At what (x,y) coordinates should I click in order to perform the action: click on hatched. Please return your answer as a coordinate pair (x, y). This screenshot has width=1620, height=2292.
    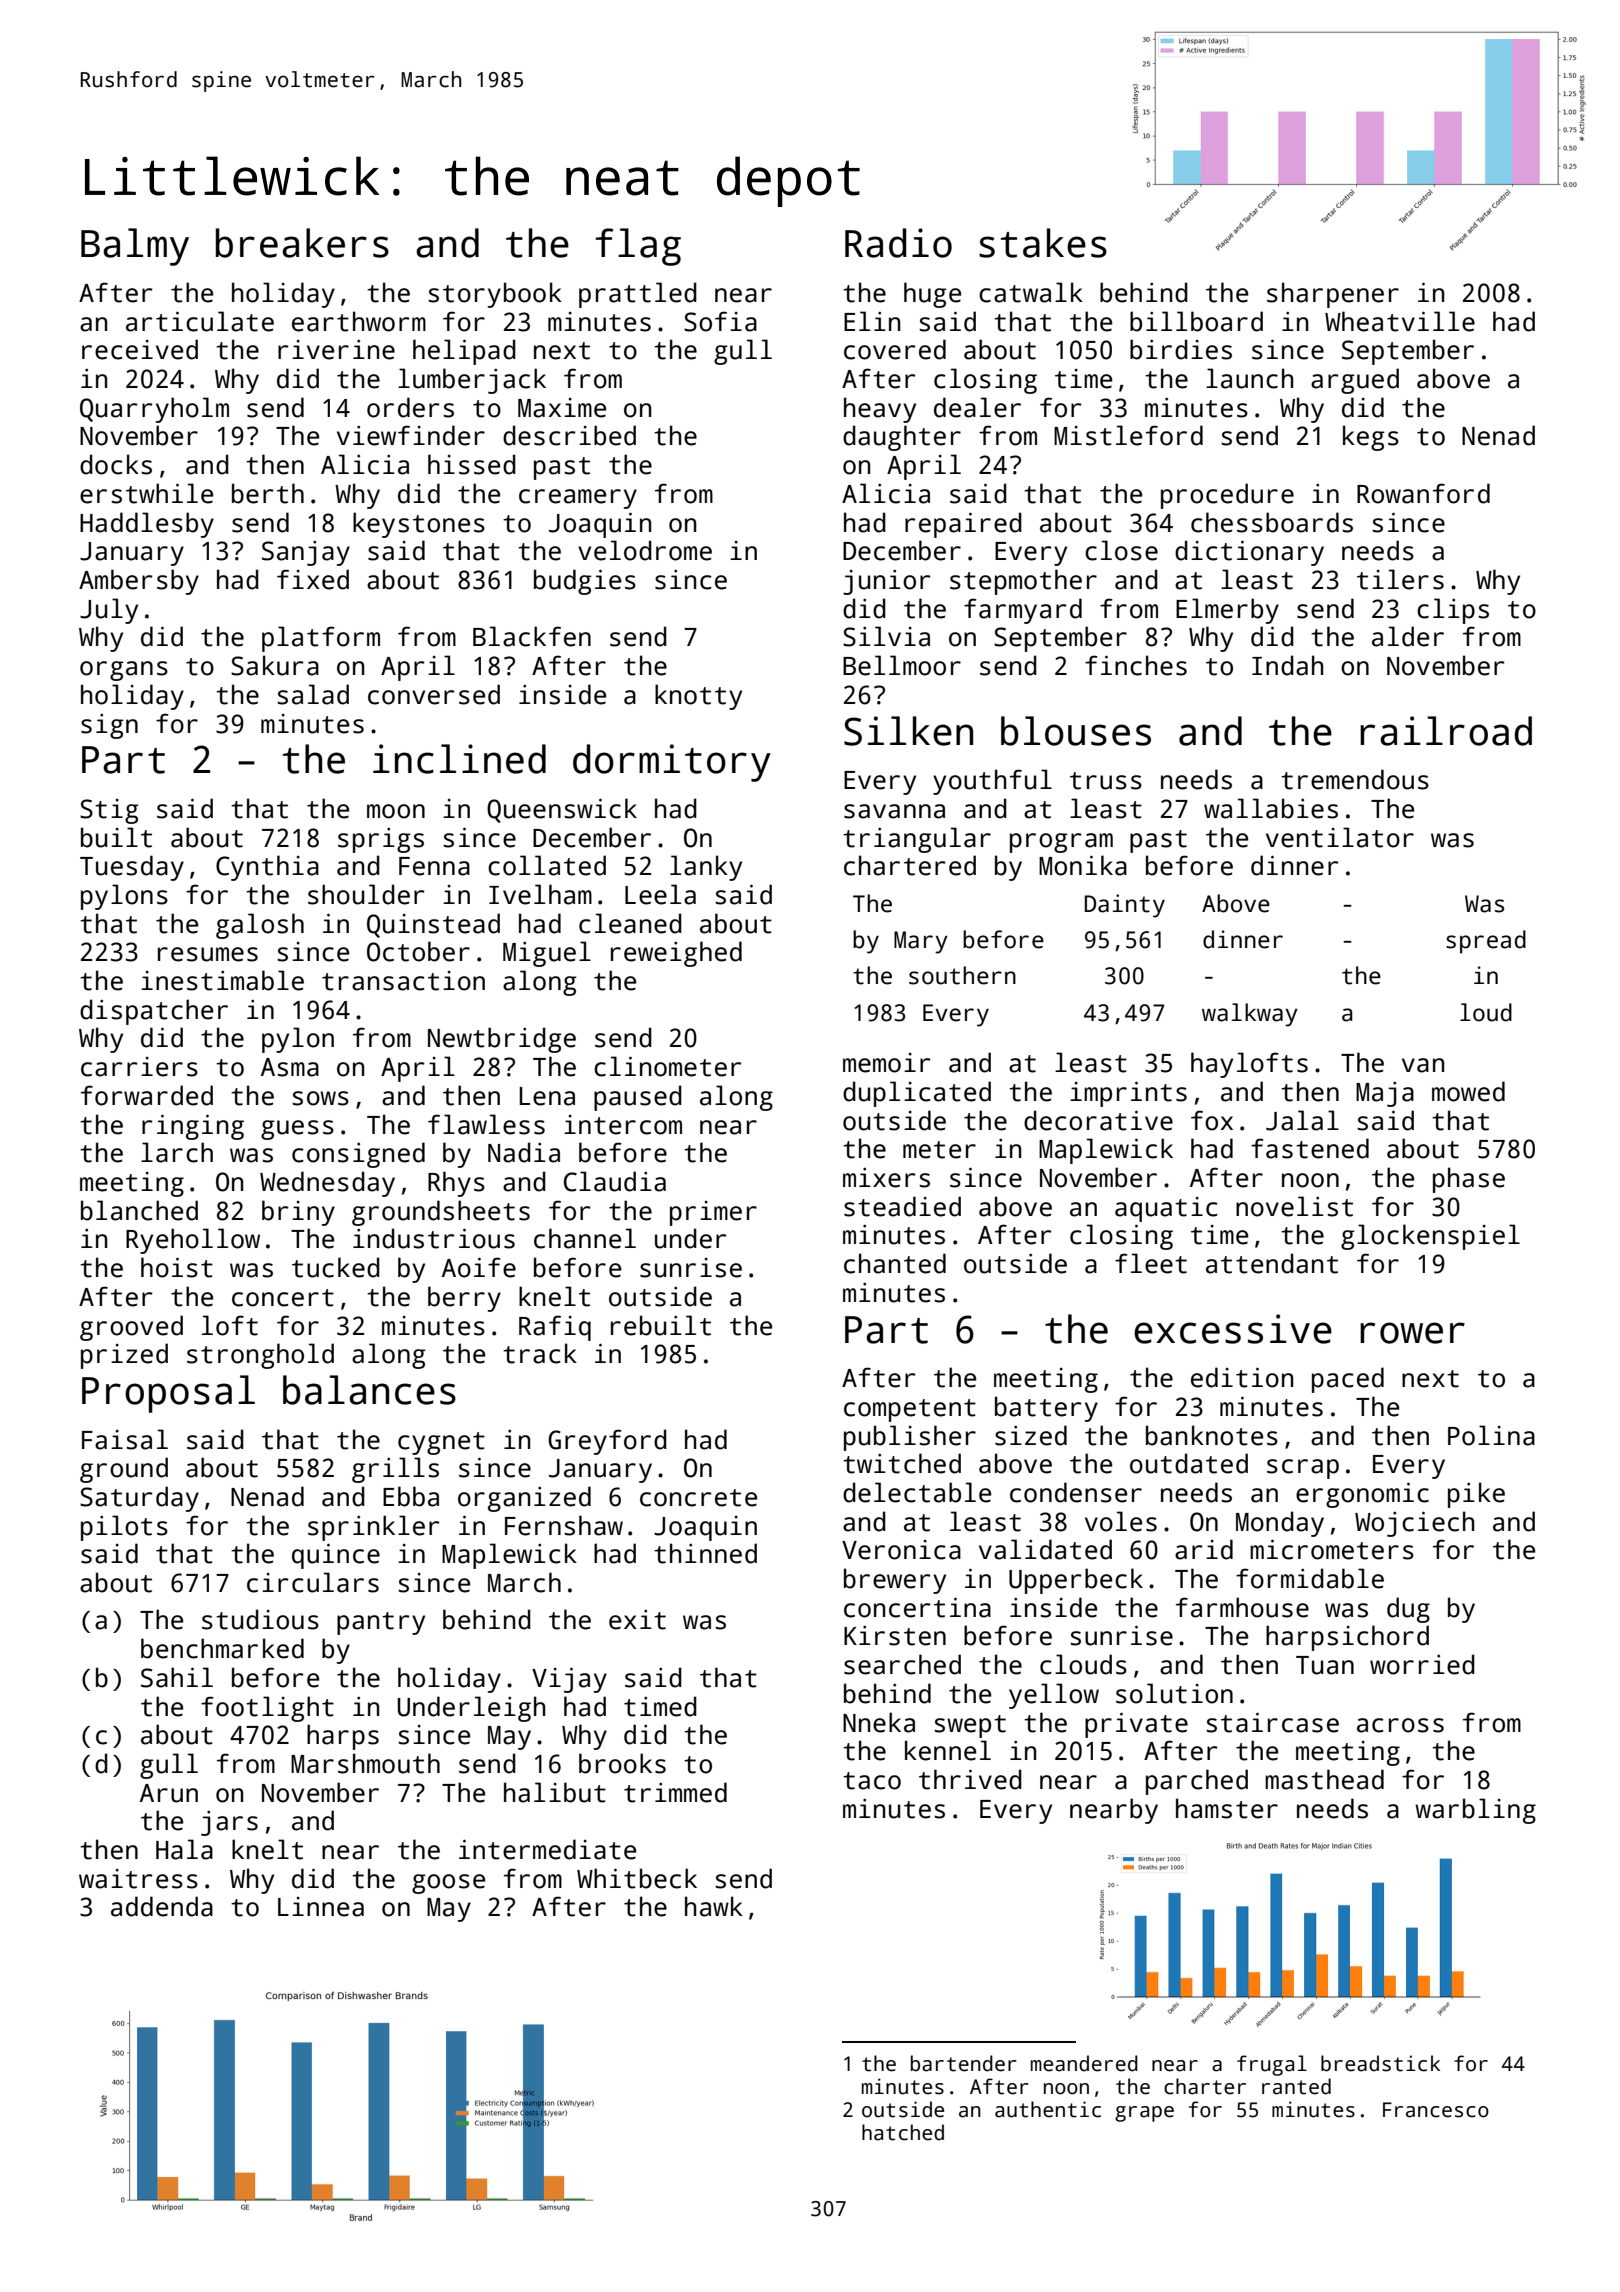
    Looking at the image, I should click on (903, 2132).
